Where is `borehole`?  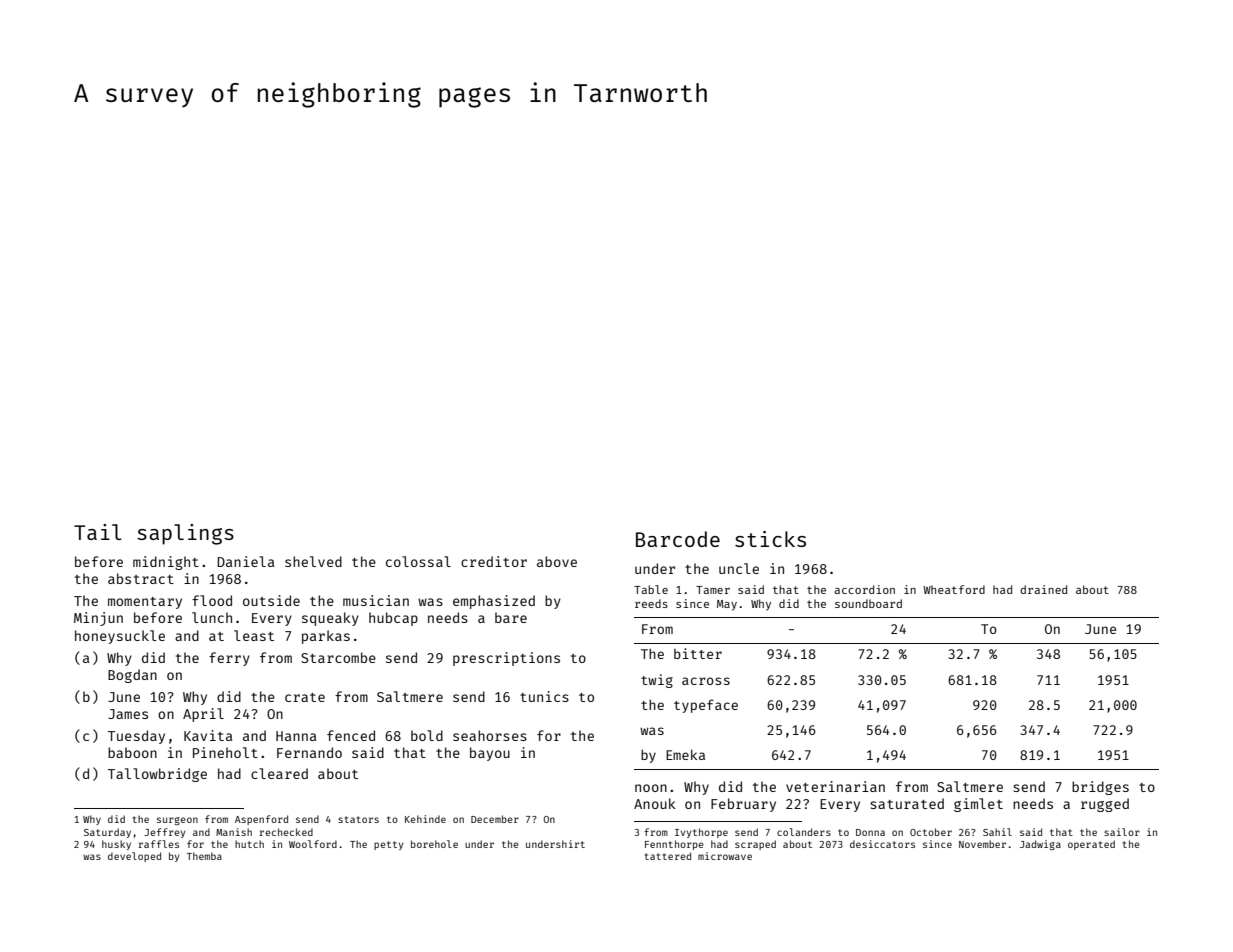 borehole is located at coordinates (434, 844).
